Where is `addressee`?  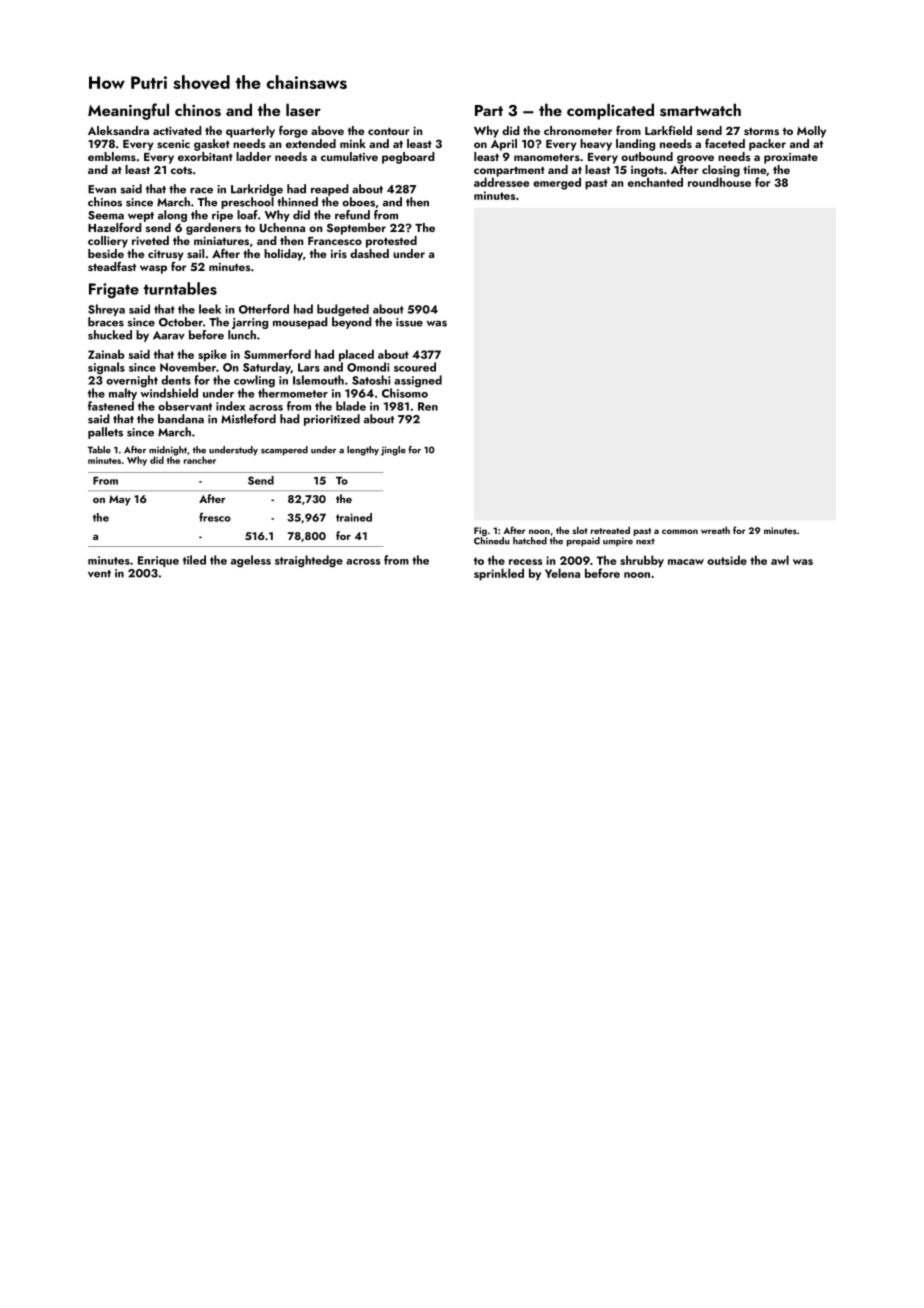 addressee is located at coordinates (501, 182).
